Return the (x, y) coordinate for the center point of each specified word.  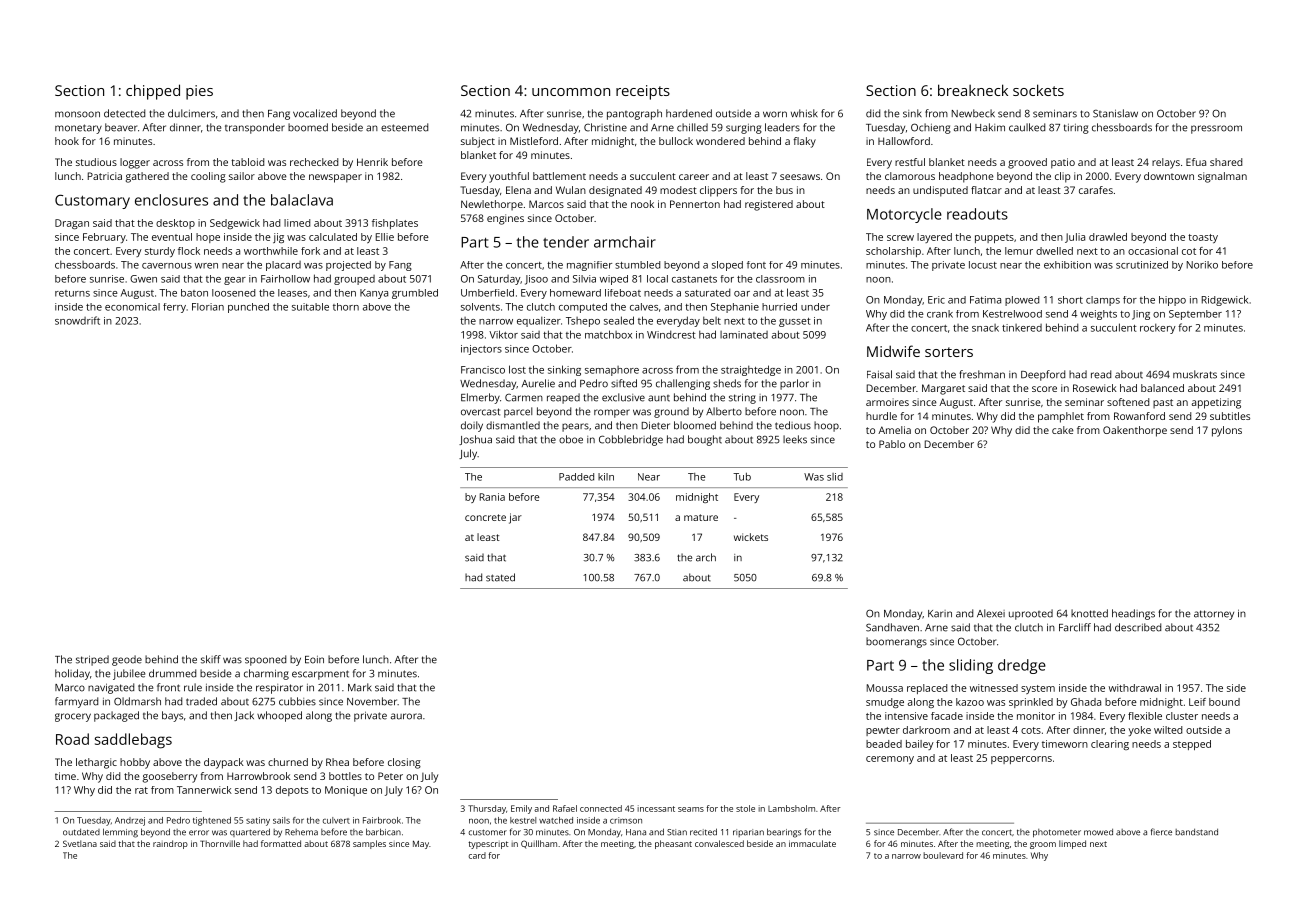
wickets (751, 537)
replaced (927, 689)
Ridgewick (1225, 300)
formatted (281, 843)
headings (1133, 614)
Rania (492, 497)
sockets (1038, 90)
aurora (406, 716)
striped (92, 660)
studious (96, 162)
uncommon (571, 92)
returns (72, 293)
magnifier (589, 266)
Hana (636, 832)
